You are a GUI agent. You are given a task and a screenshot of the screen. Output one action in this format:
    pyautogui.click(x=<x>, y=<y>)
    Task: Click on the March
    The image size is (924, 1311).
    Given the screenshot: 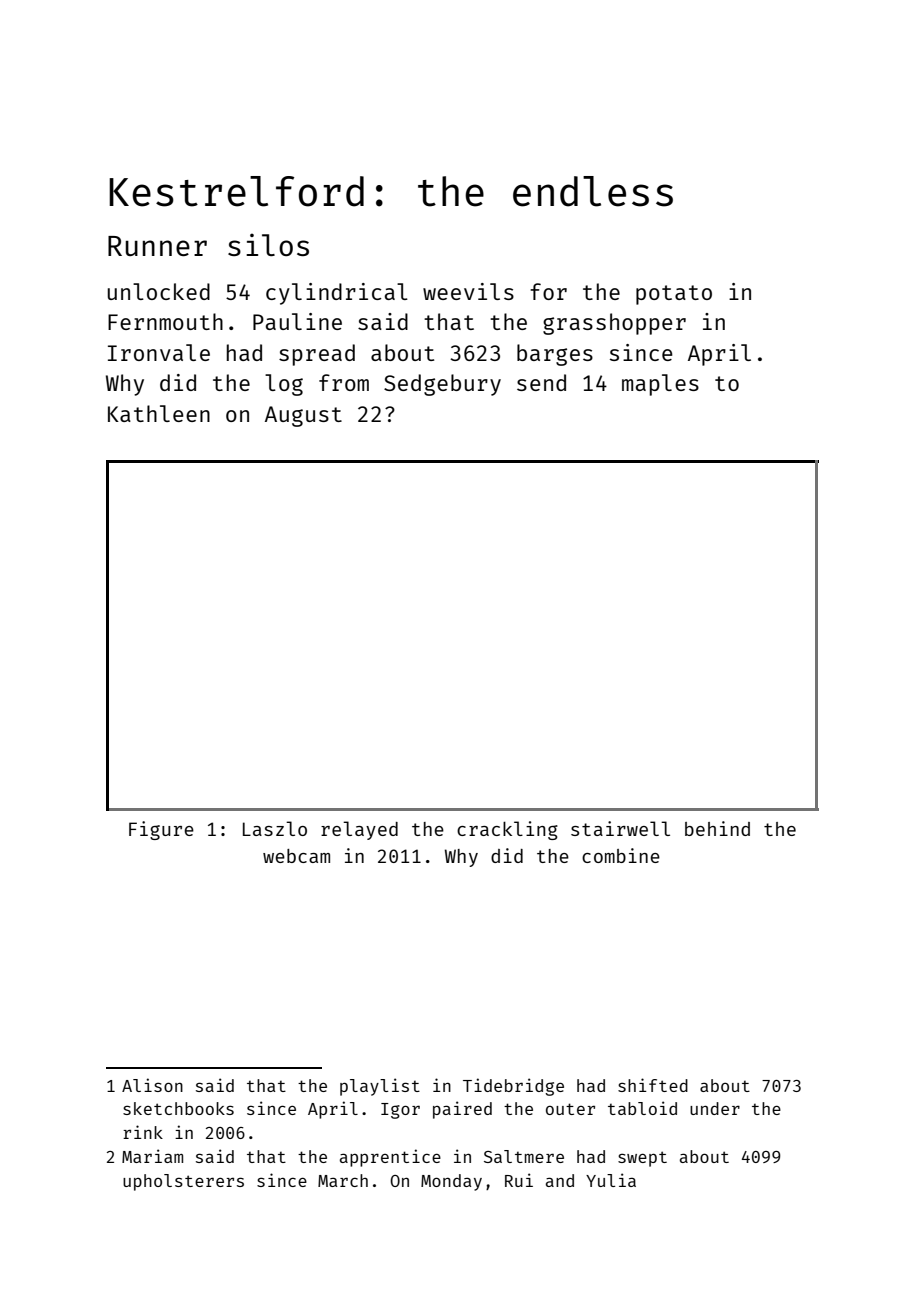 What is the action you would take?
    pyautogui.click(x=343, y=1180)
